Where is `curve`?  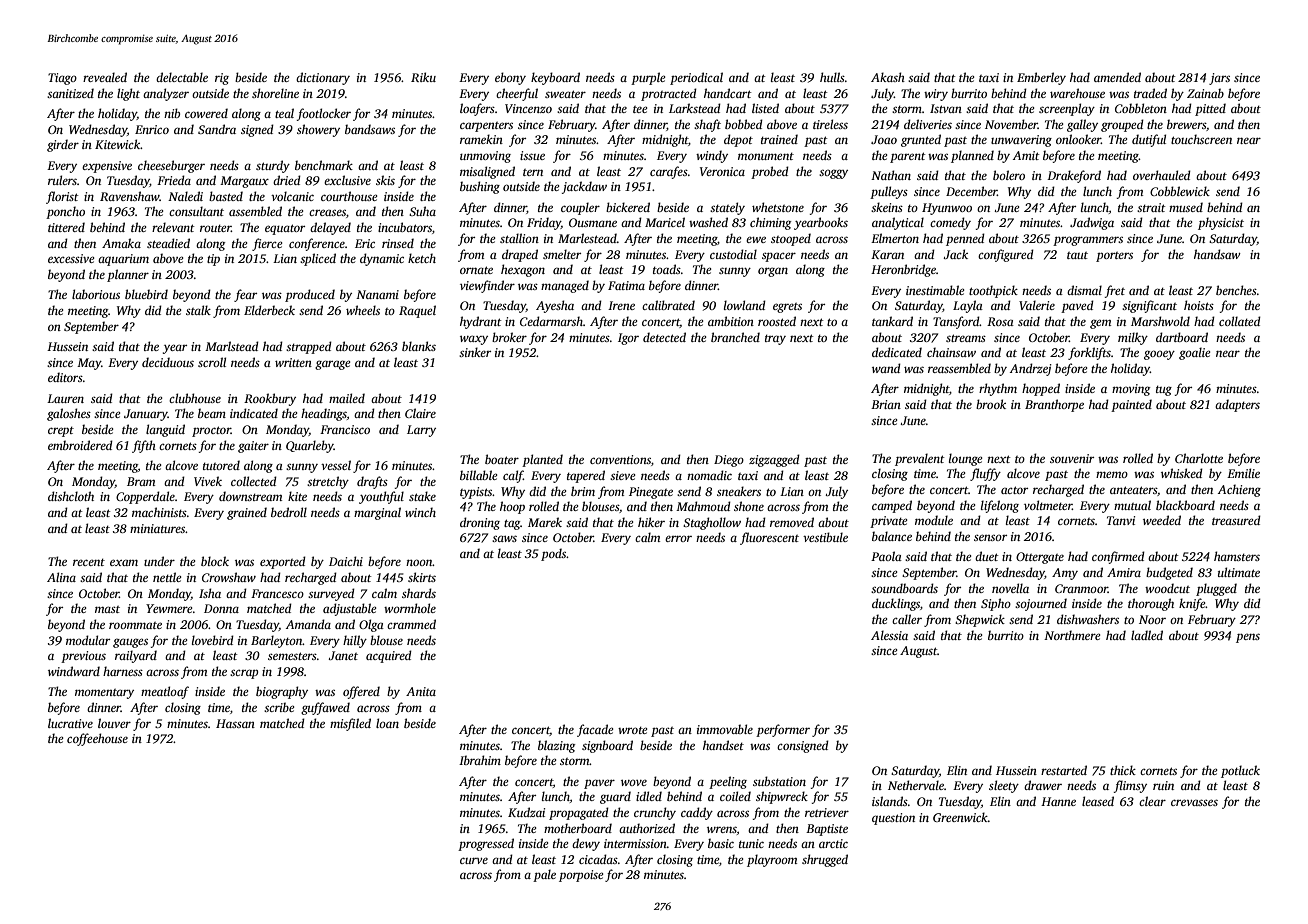
curve is located at coordinates (474, 860).
